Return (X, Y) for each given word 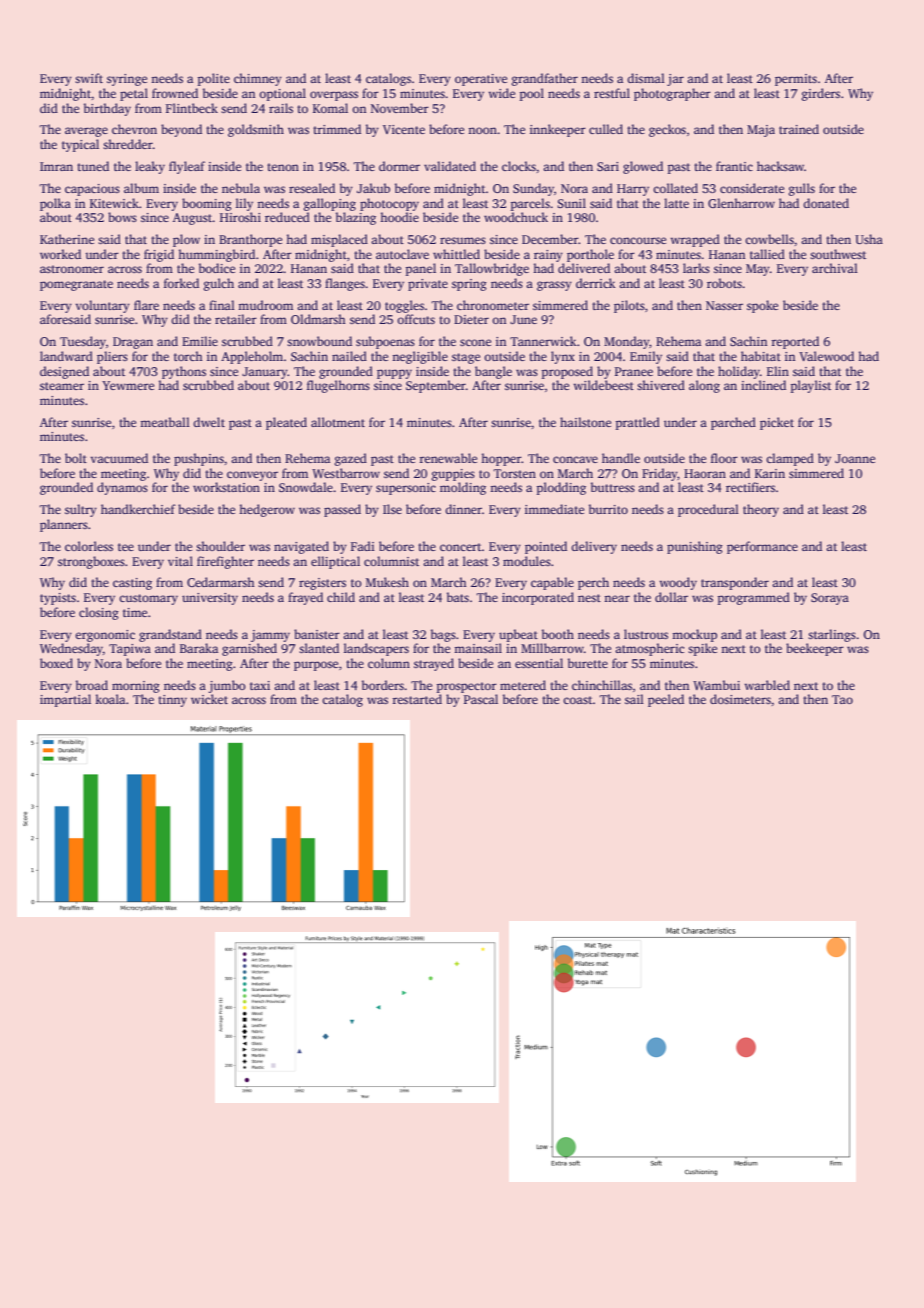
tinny (172, 701)
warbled (767, 685)
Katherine (67, 239)
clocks (519, 166)
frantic (734, 166)
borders (383, 685)
